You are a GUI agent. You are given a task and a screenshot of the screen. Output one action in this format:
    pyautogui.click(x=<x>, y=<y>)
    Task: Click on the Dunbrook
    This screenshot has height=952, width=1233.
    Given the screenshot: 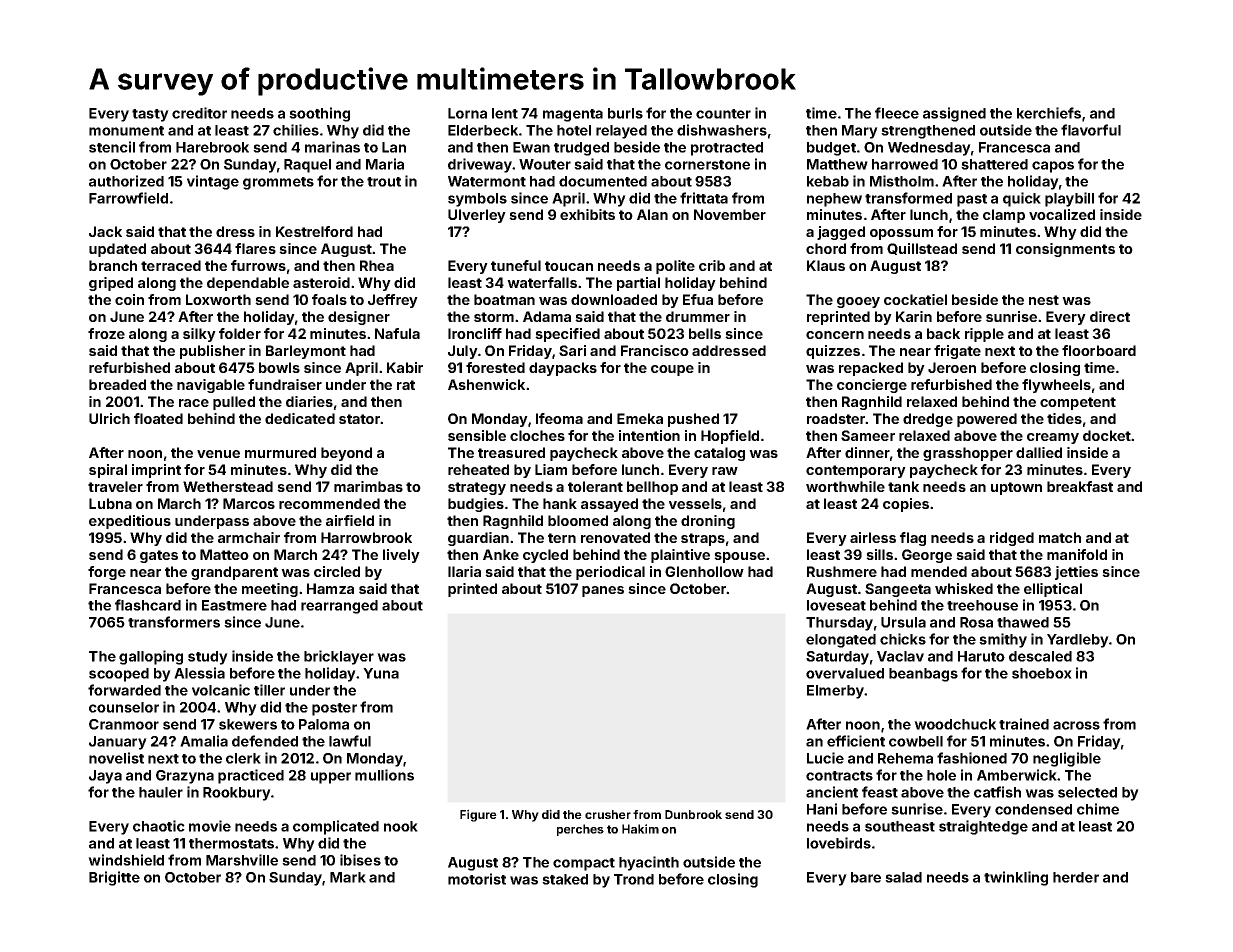 What is the action you would take?
    pyautogui.click(x=693, y=814)
